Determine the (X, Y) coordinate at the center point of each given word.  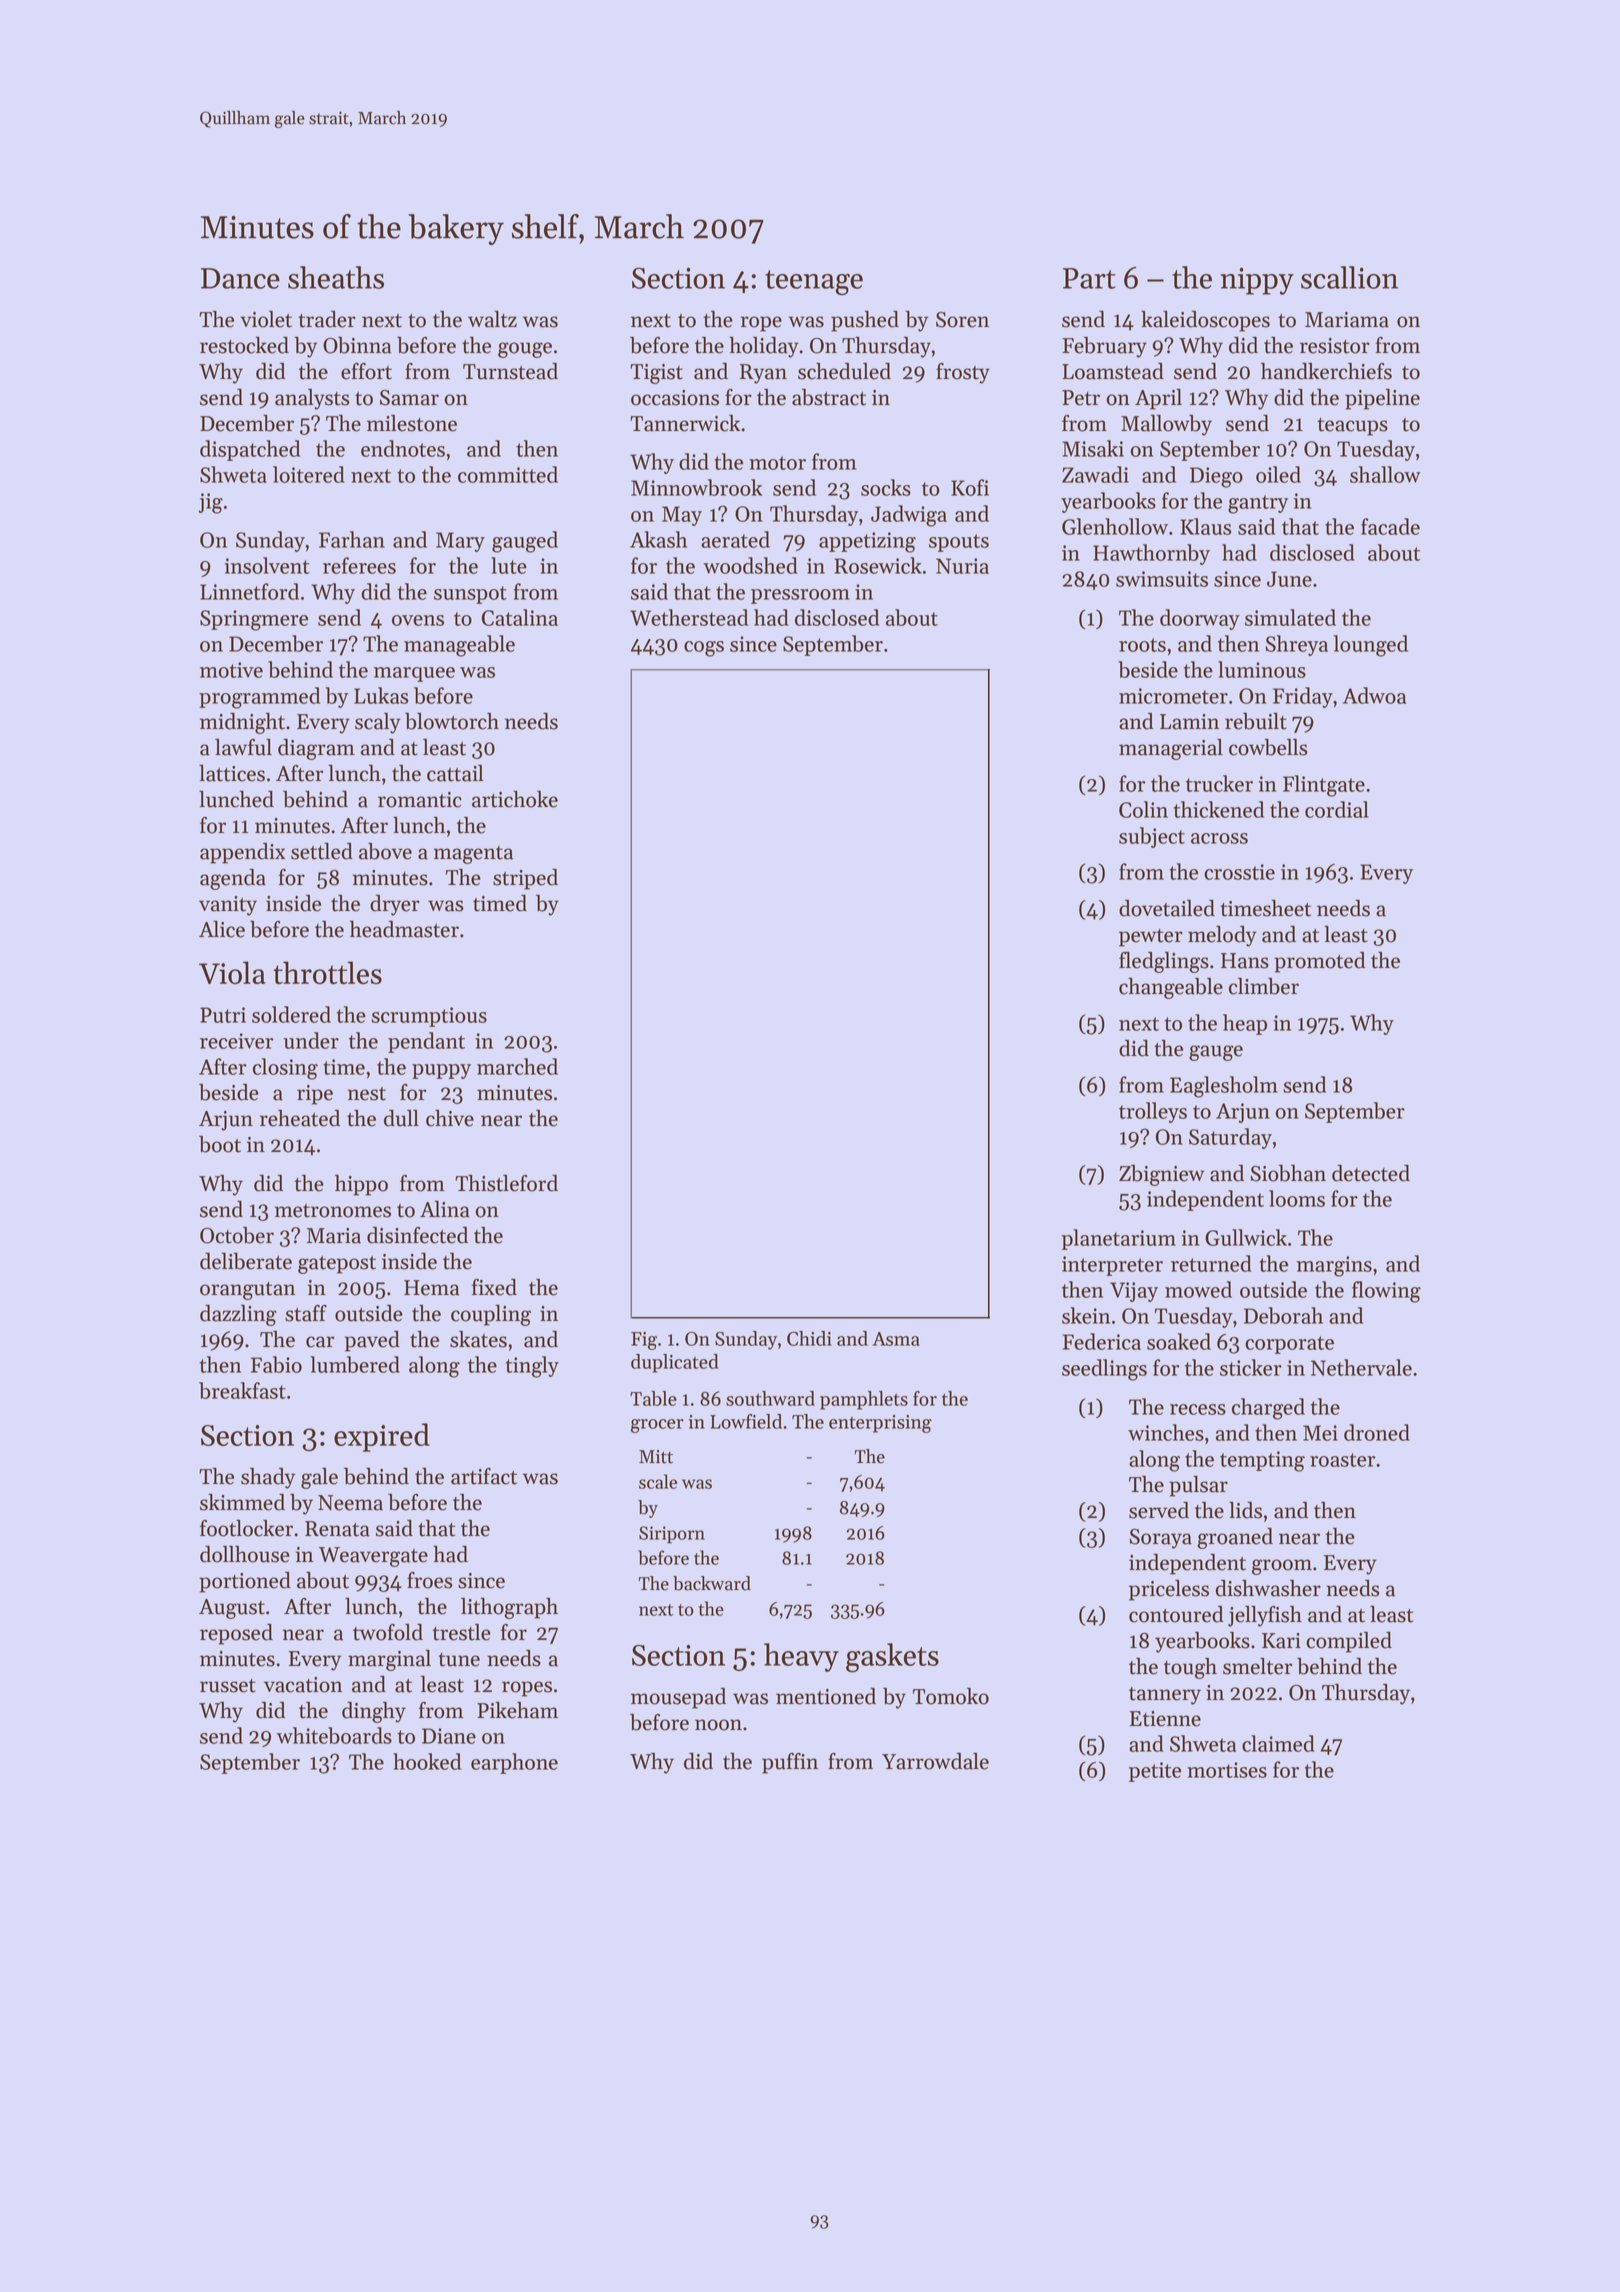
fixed (494, 1287)
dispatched (250, 450)
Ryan (763, 374)
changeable (1171, 988)
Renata (337, 1529)
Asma (896, 1339)
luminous (1262, 669)
